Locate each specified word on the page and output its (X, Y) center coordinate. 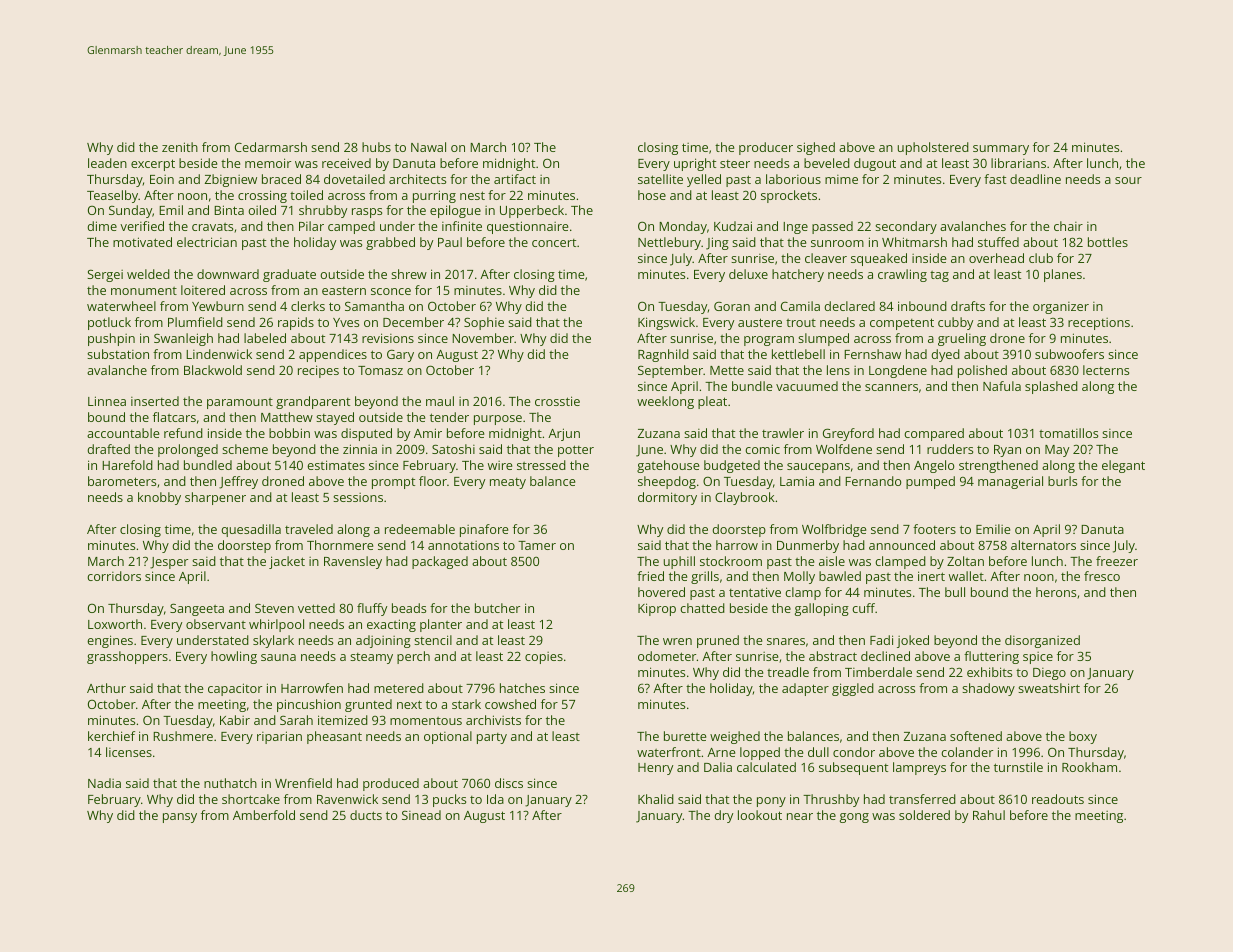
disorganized (1042, 641)
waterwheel (121, 306)
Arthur (106, 688)
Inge (795, 228)
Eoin (162, 179)
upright (695, 164)
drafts (968, 306)
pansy (180, 818)
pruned (718, 641)
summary (1001, 150)
